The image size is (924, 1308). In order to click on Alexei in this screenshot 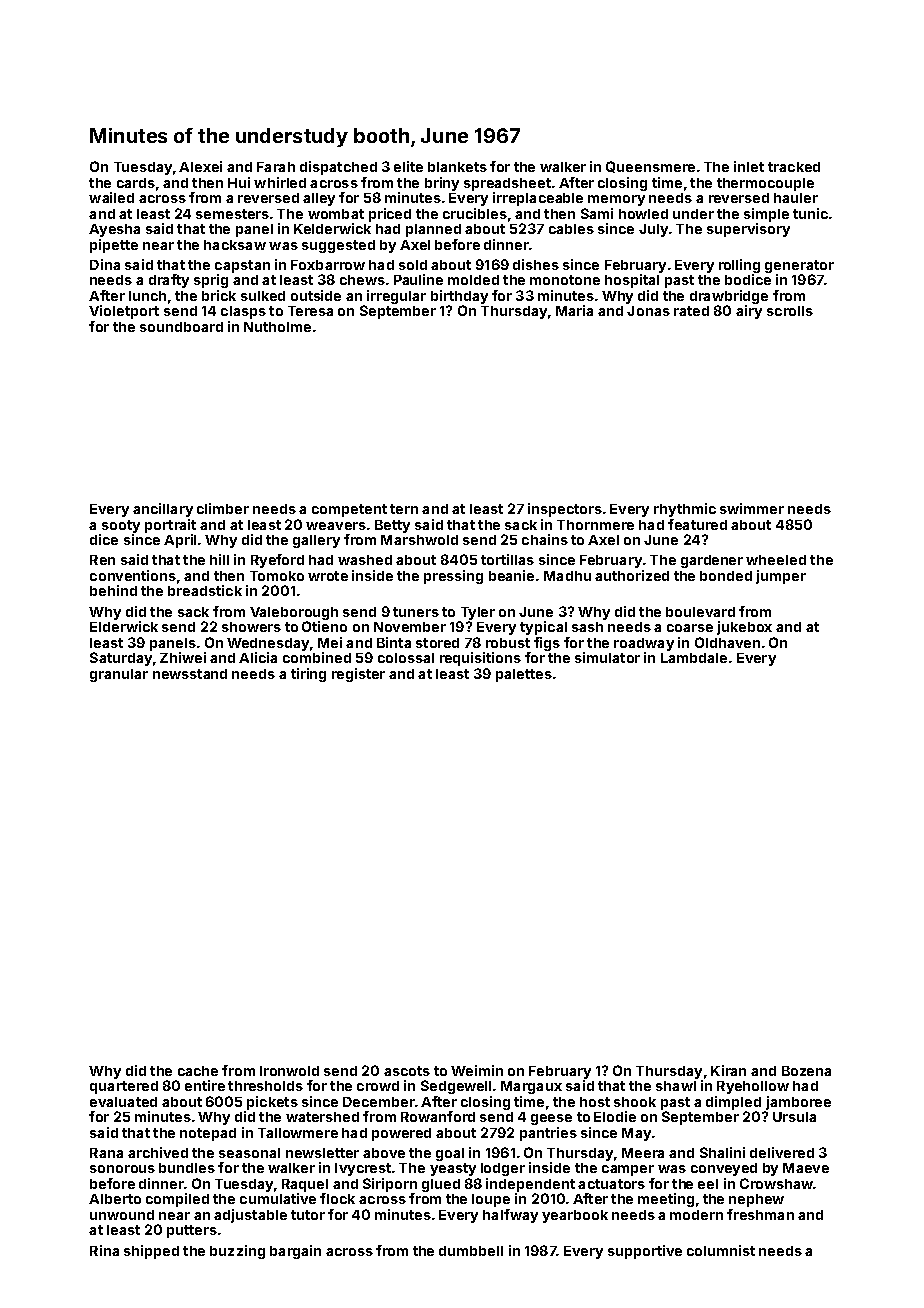, I will do `click(200, 166)`.
